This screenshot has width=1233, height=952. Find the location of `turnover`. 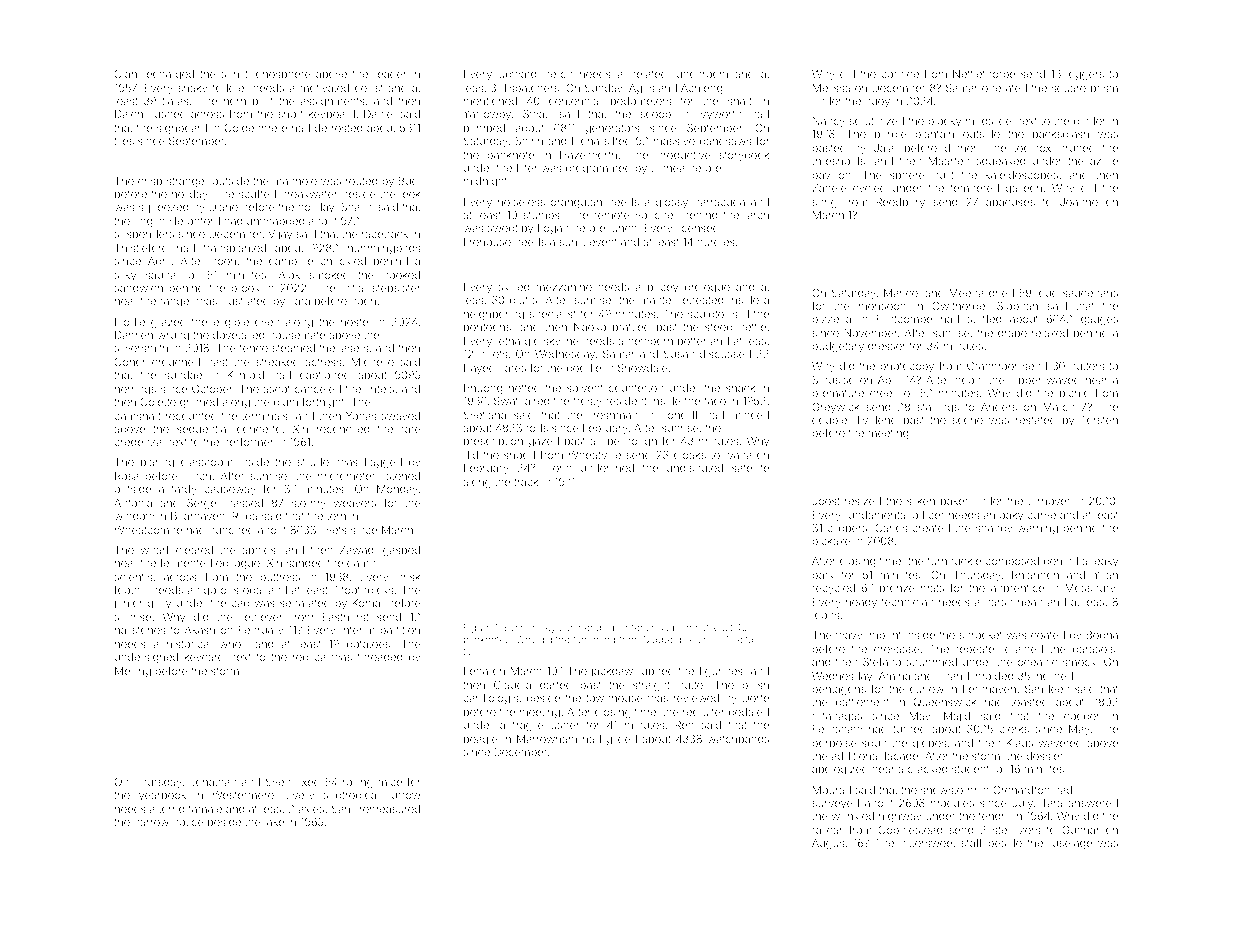

turnover is located at coordinates (1049, 501).
